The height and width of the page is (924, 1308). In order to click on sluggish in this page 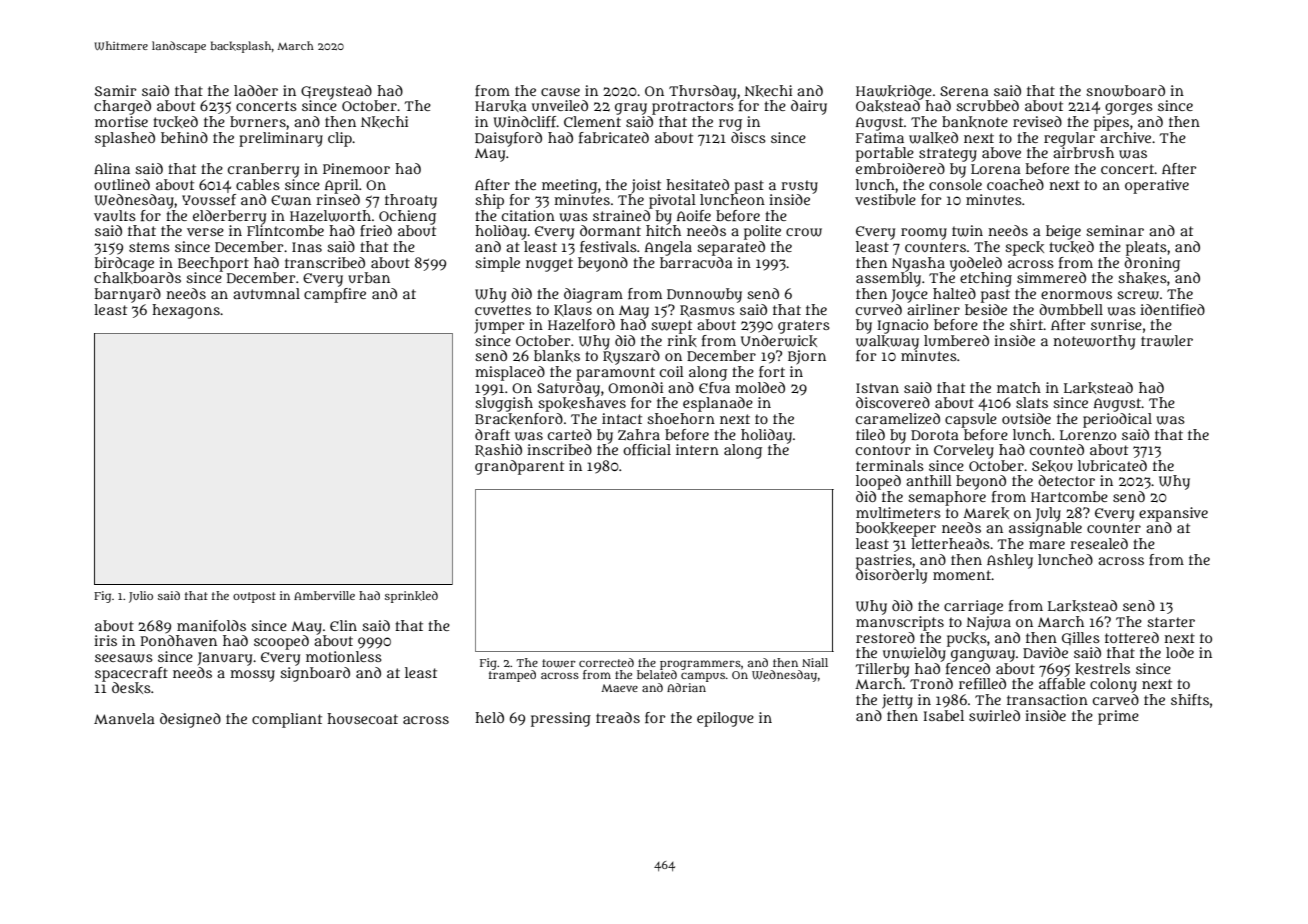, I will do `click(504, 404)`.
